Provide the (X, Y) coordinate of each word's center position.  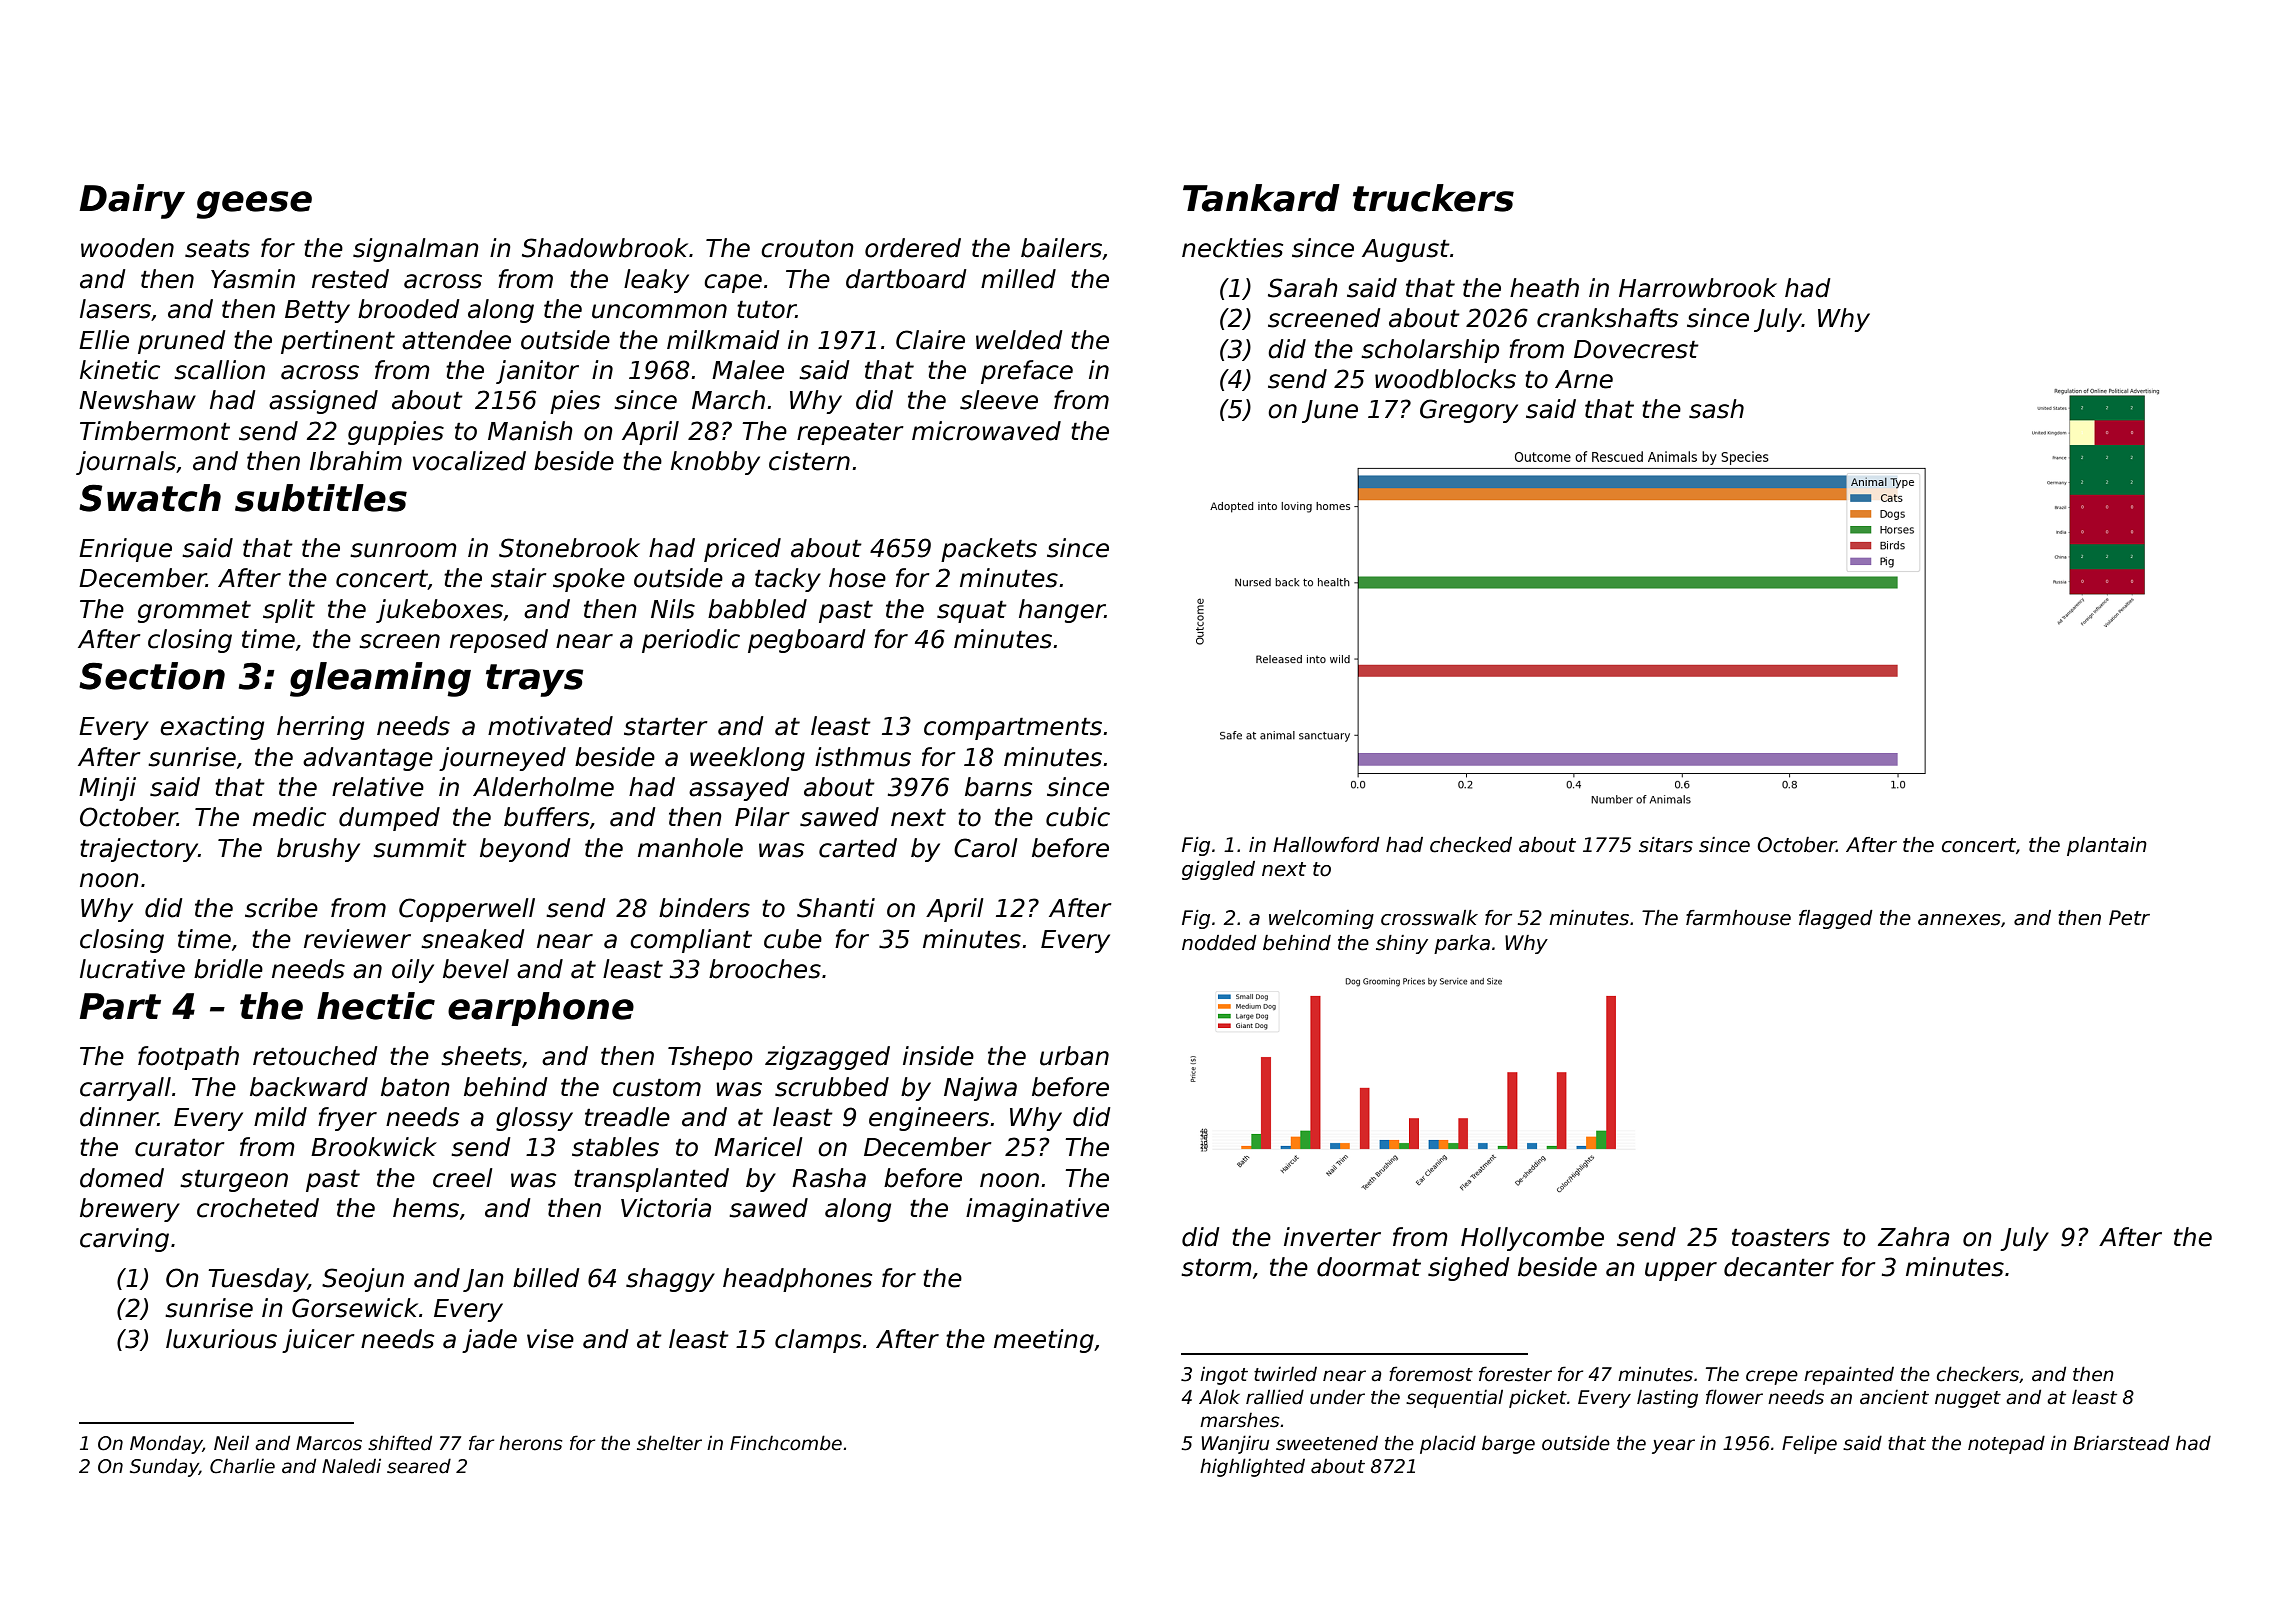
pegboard (806, 641)
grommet (194, 612)
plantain (2107, 846)
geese (254, 205)
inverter (1332, 1237)
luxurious (221, 1339)
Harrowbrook (1698, 288)
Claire (930, 340)
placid (1448, 1444)
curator (180, 1148)
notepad (2006, 1444)
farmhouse (1738, 918)
